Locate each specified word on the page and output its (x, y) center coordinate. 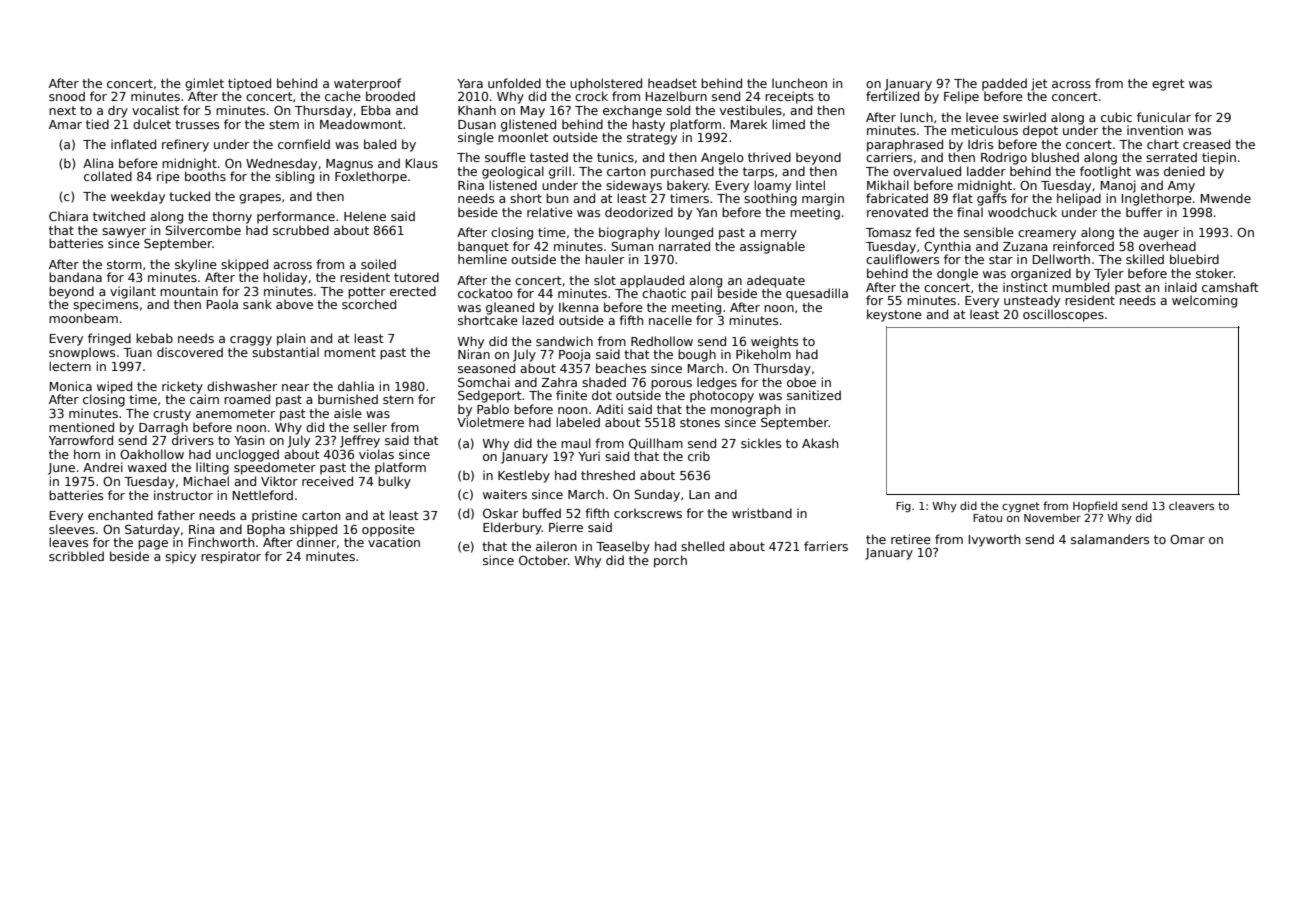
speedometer (275, 468)
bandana (75, 277)
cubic (1116, 117)
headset (672, 83)
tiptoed (249, 84)
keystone (894, 315)
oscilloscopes (1063, 315)
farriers (826, 546)
